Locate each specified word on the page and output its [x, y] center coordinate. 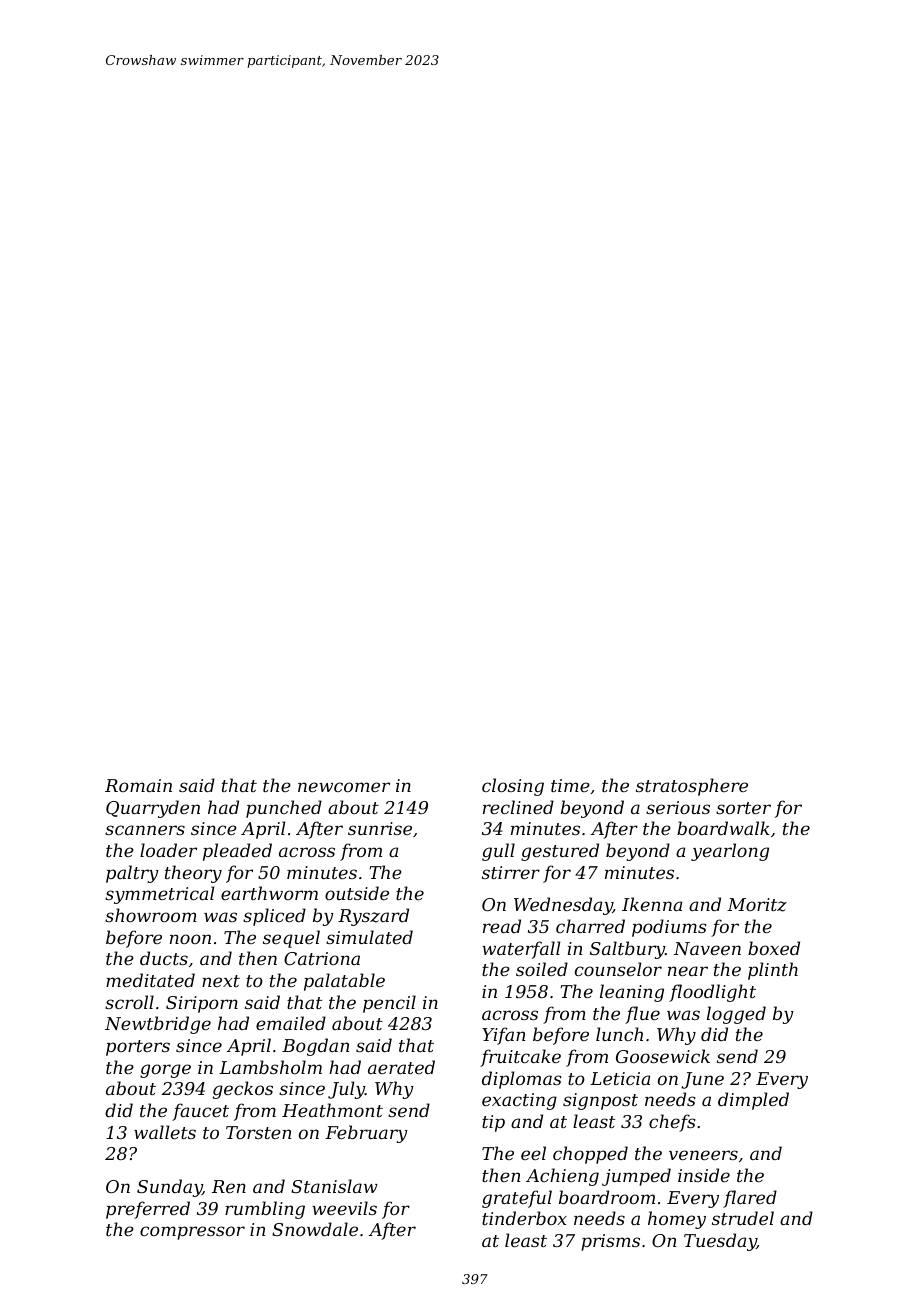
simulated [369, 937]
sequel [291, 939]
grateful [517, 1199]
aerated [401, 1067]
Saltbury [627, 950]
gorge [165, 1071]
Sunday [169, 1188]
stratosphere [692, 787]
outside [357, 893]
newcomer [344, 787]
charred [590, 926]
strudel [743, 1218]
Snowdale [315, 1229]
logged [736, 1015]
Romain [138, 785]
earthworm [269, 893]
